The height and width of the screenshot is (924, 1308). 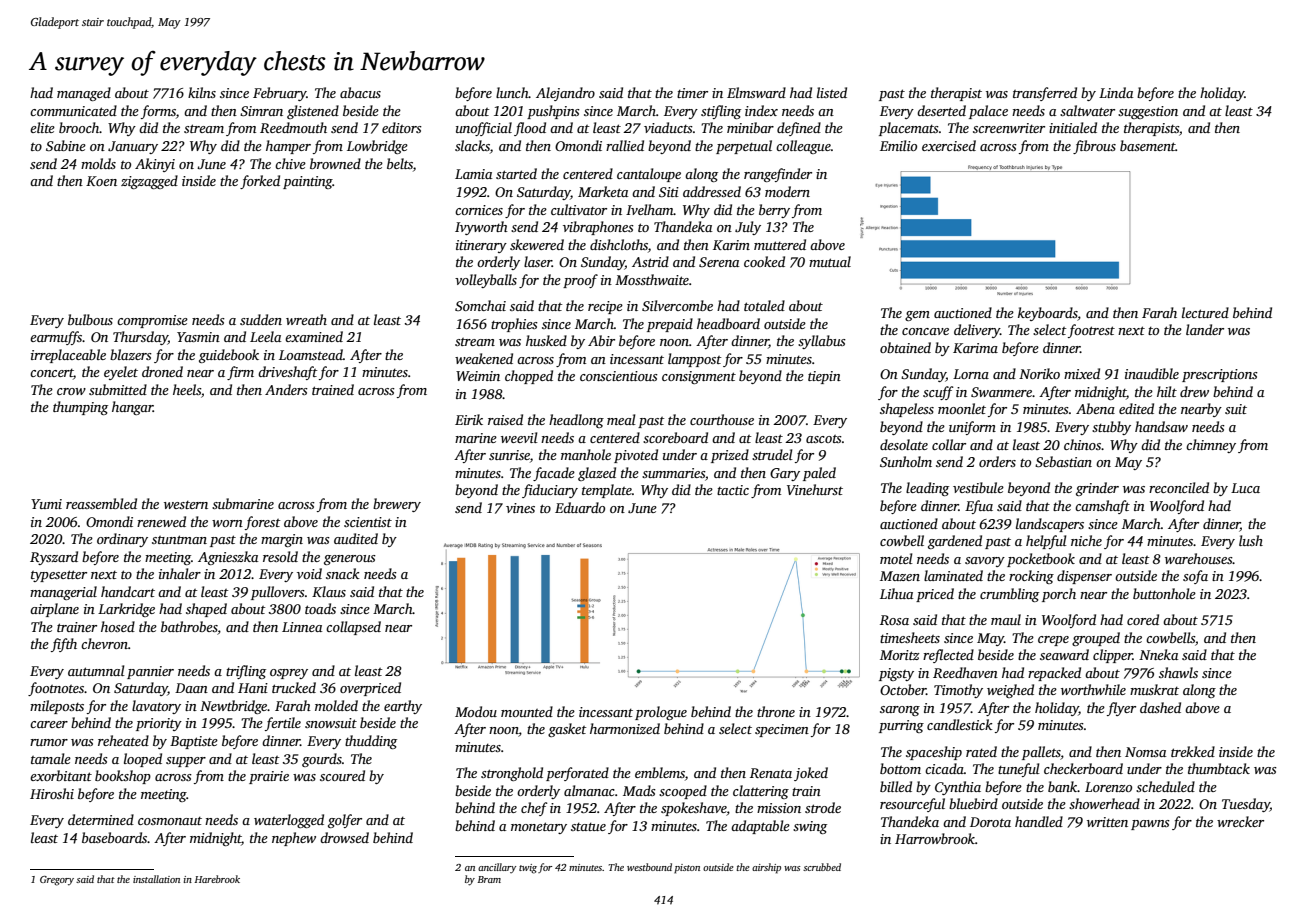 What do you see at coordinates (1195, 577) in the screenshot?
I see `sofa` at bounding box center [1195, 577].
